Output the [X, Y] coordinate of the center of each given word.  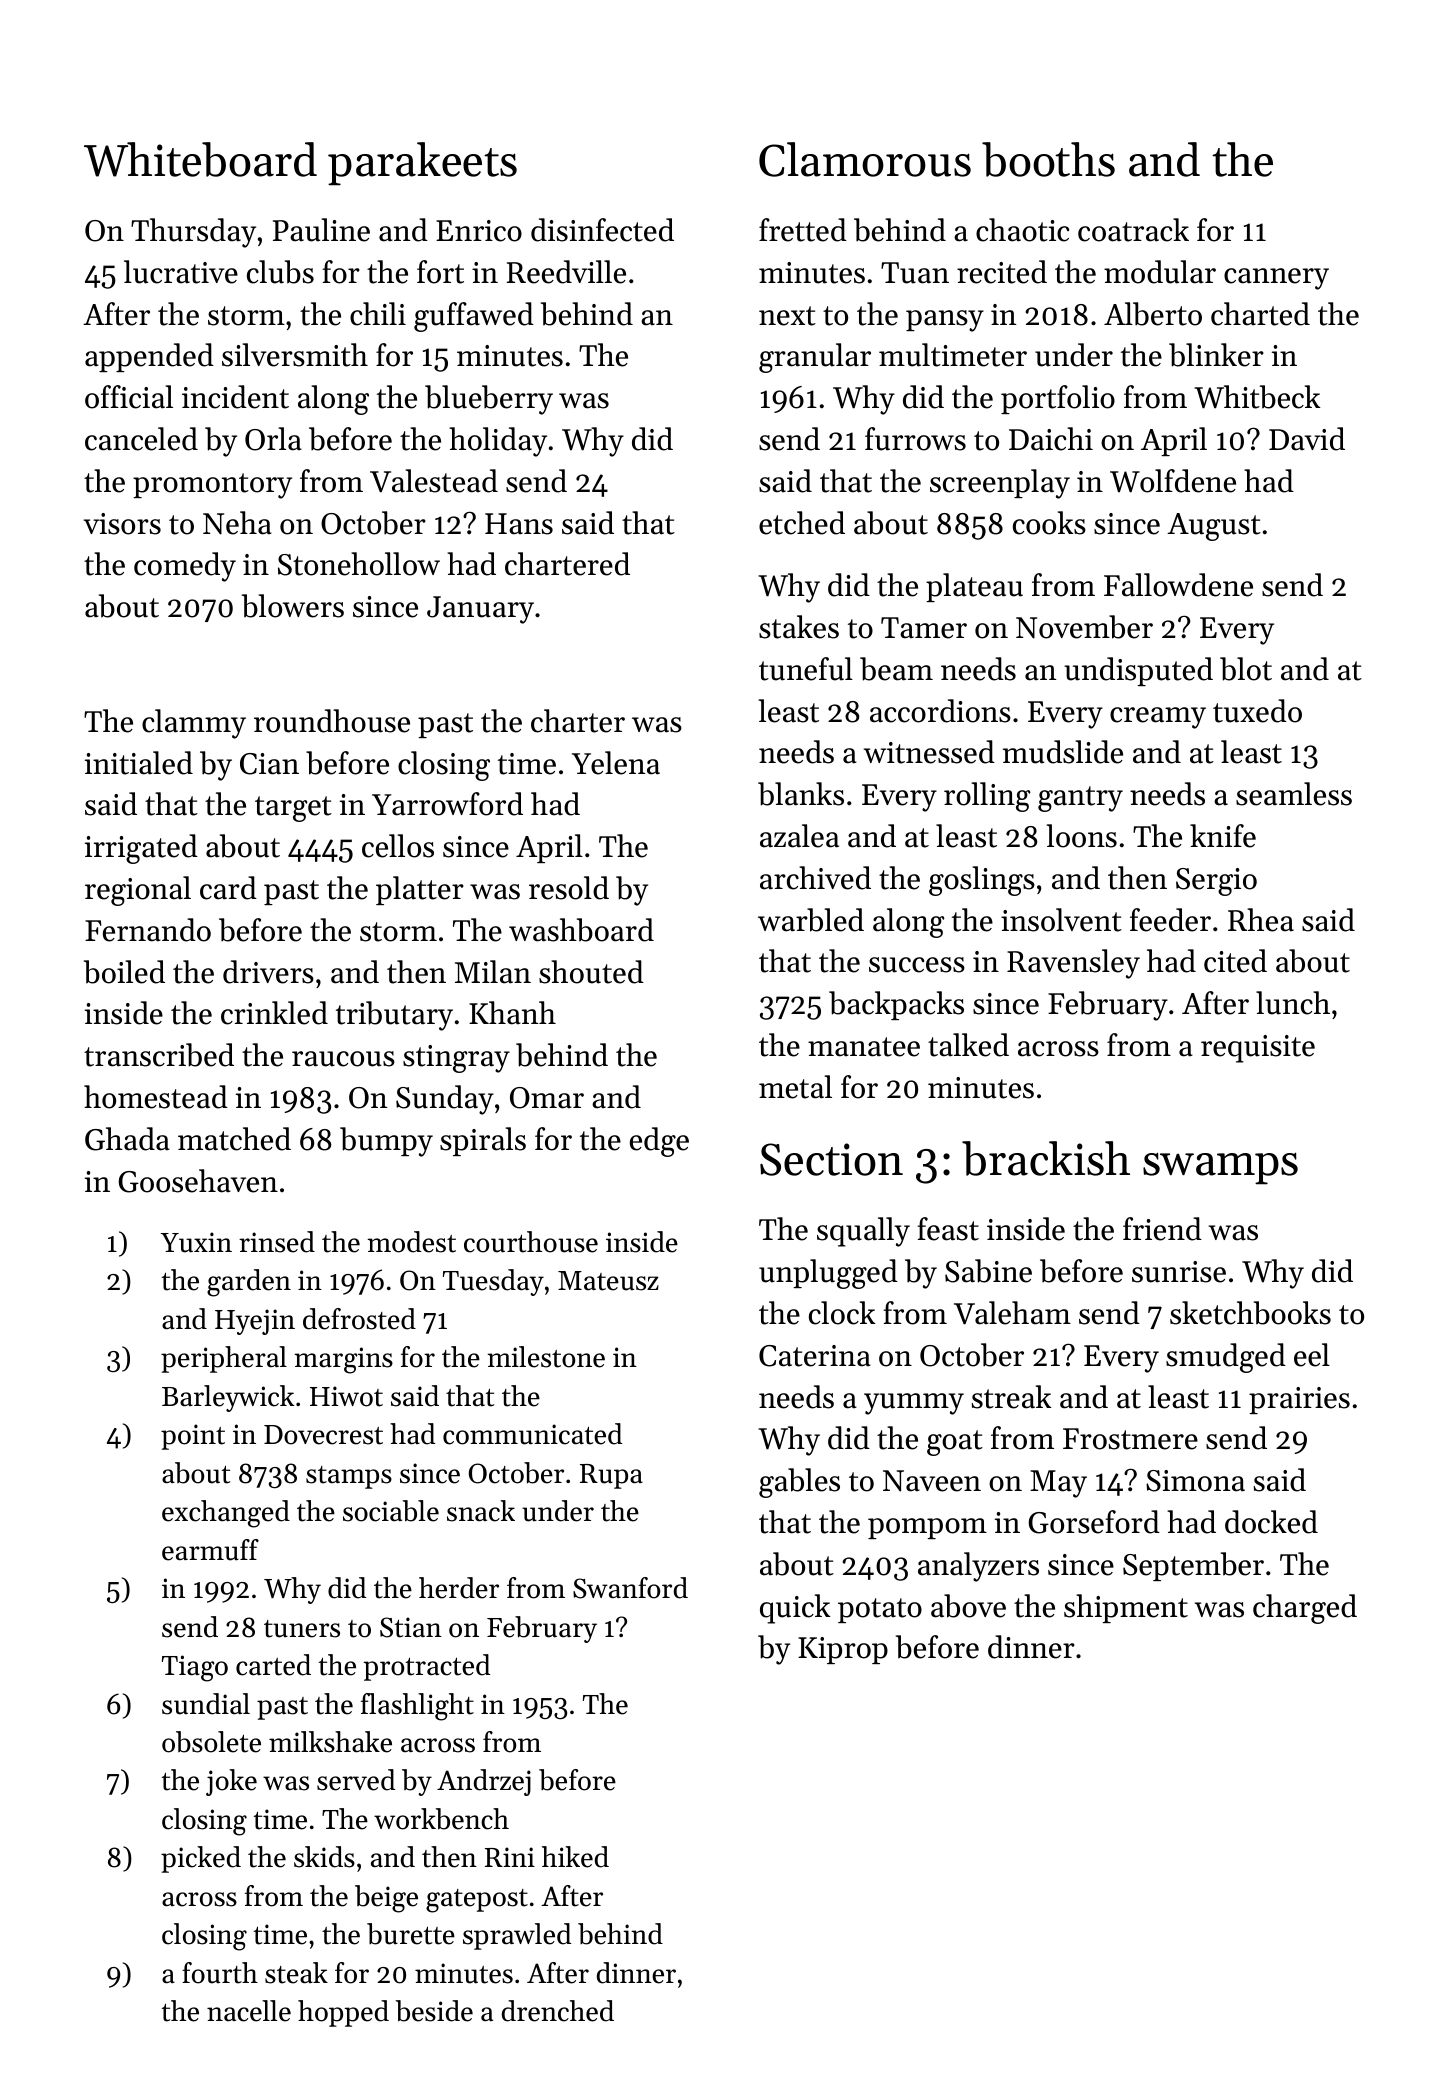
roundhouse [332, 721]
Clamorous [865, 159]
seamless [1294, 794]
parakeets [422, 164]
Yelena [616, 763]
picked [201, 1859]
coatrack [1133, 230]
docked [1271, 1522]
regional [138, 891]
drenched [558, 2011]
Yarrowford [447, 804]
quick [795, 1609]
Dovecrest [323, 1435]
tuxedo [1257, 711]
